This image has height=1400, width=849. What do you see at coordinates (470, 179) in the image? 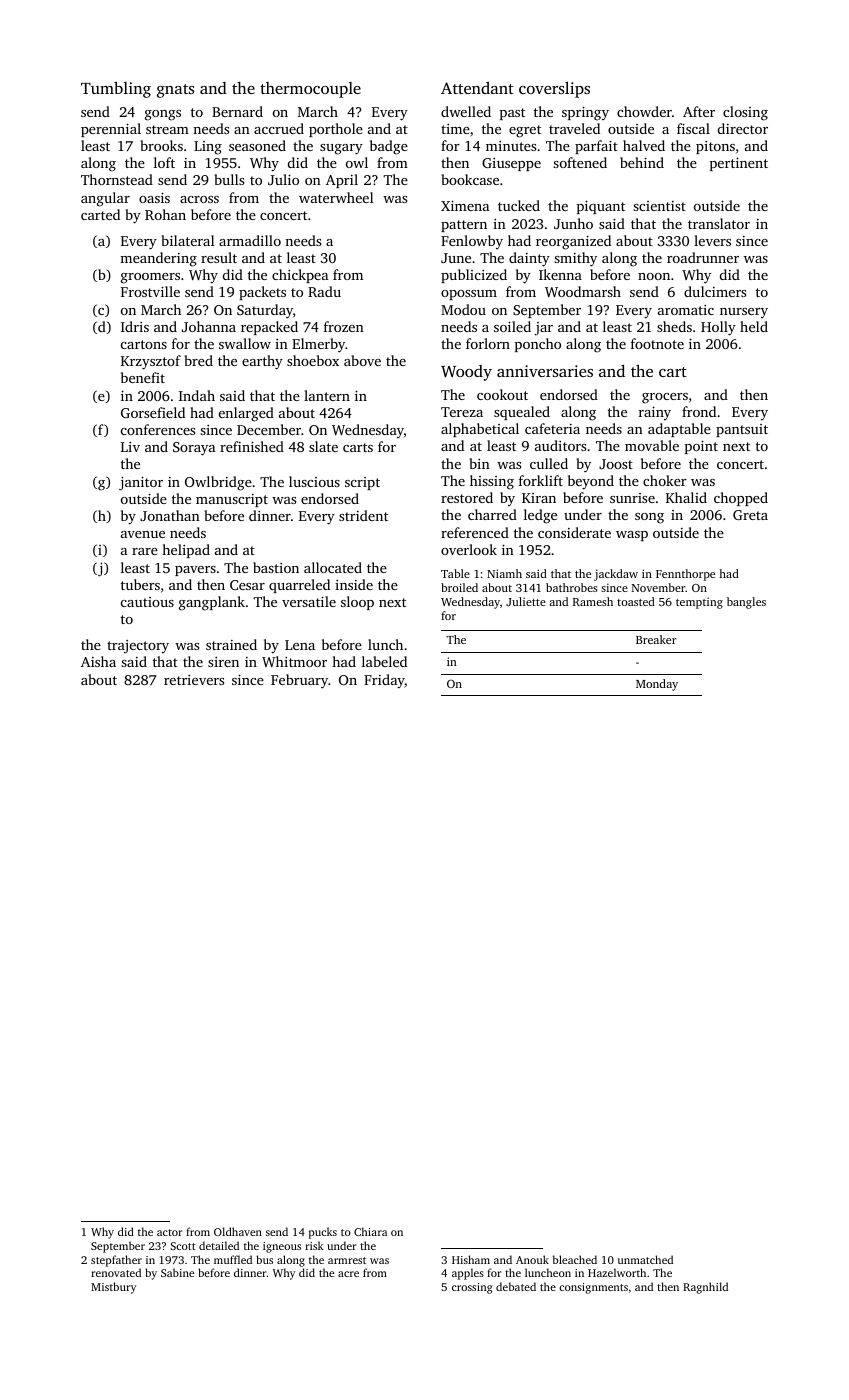
I see `bookcase` at bounding box center [470, 179].
